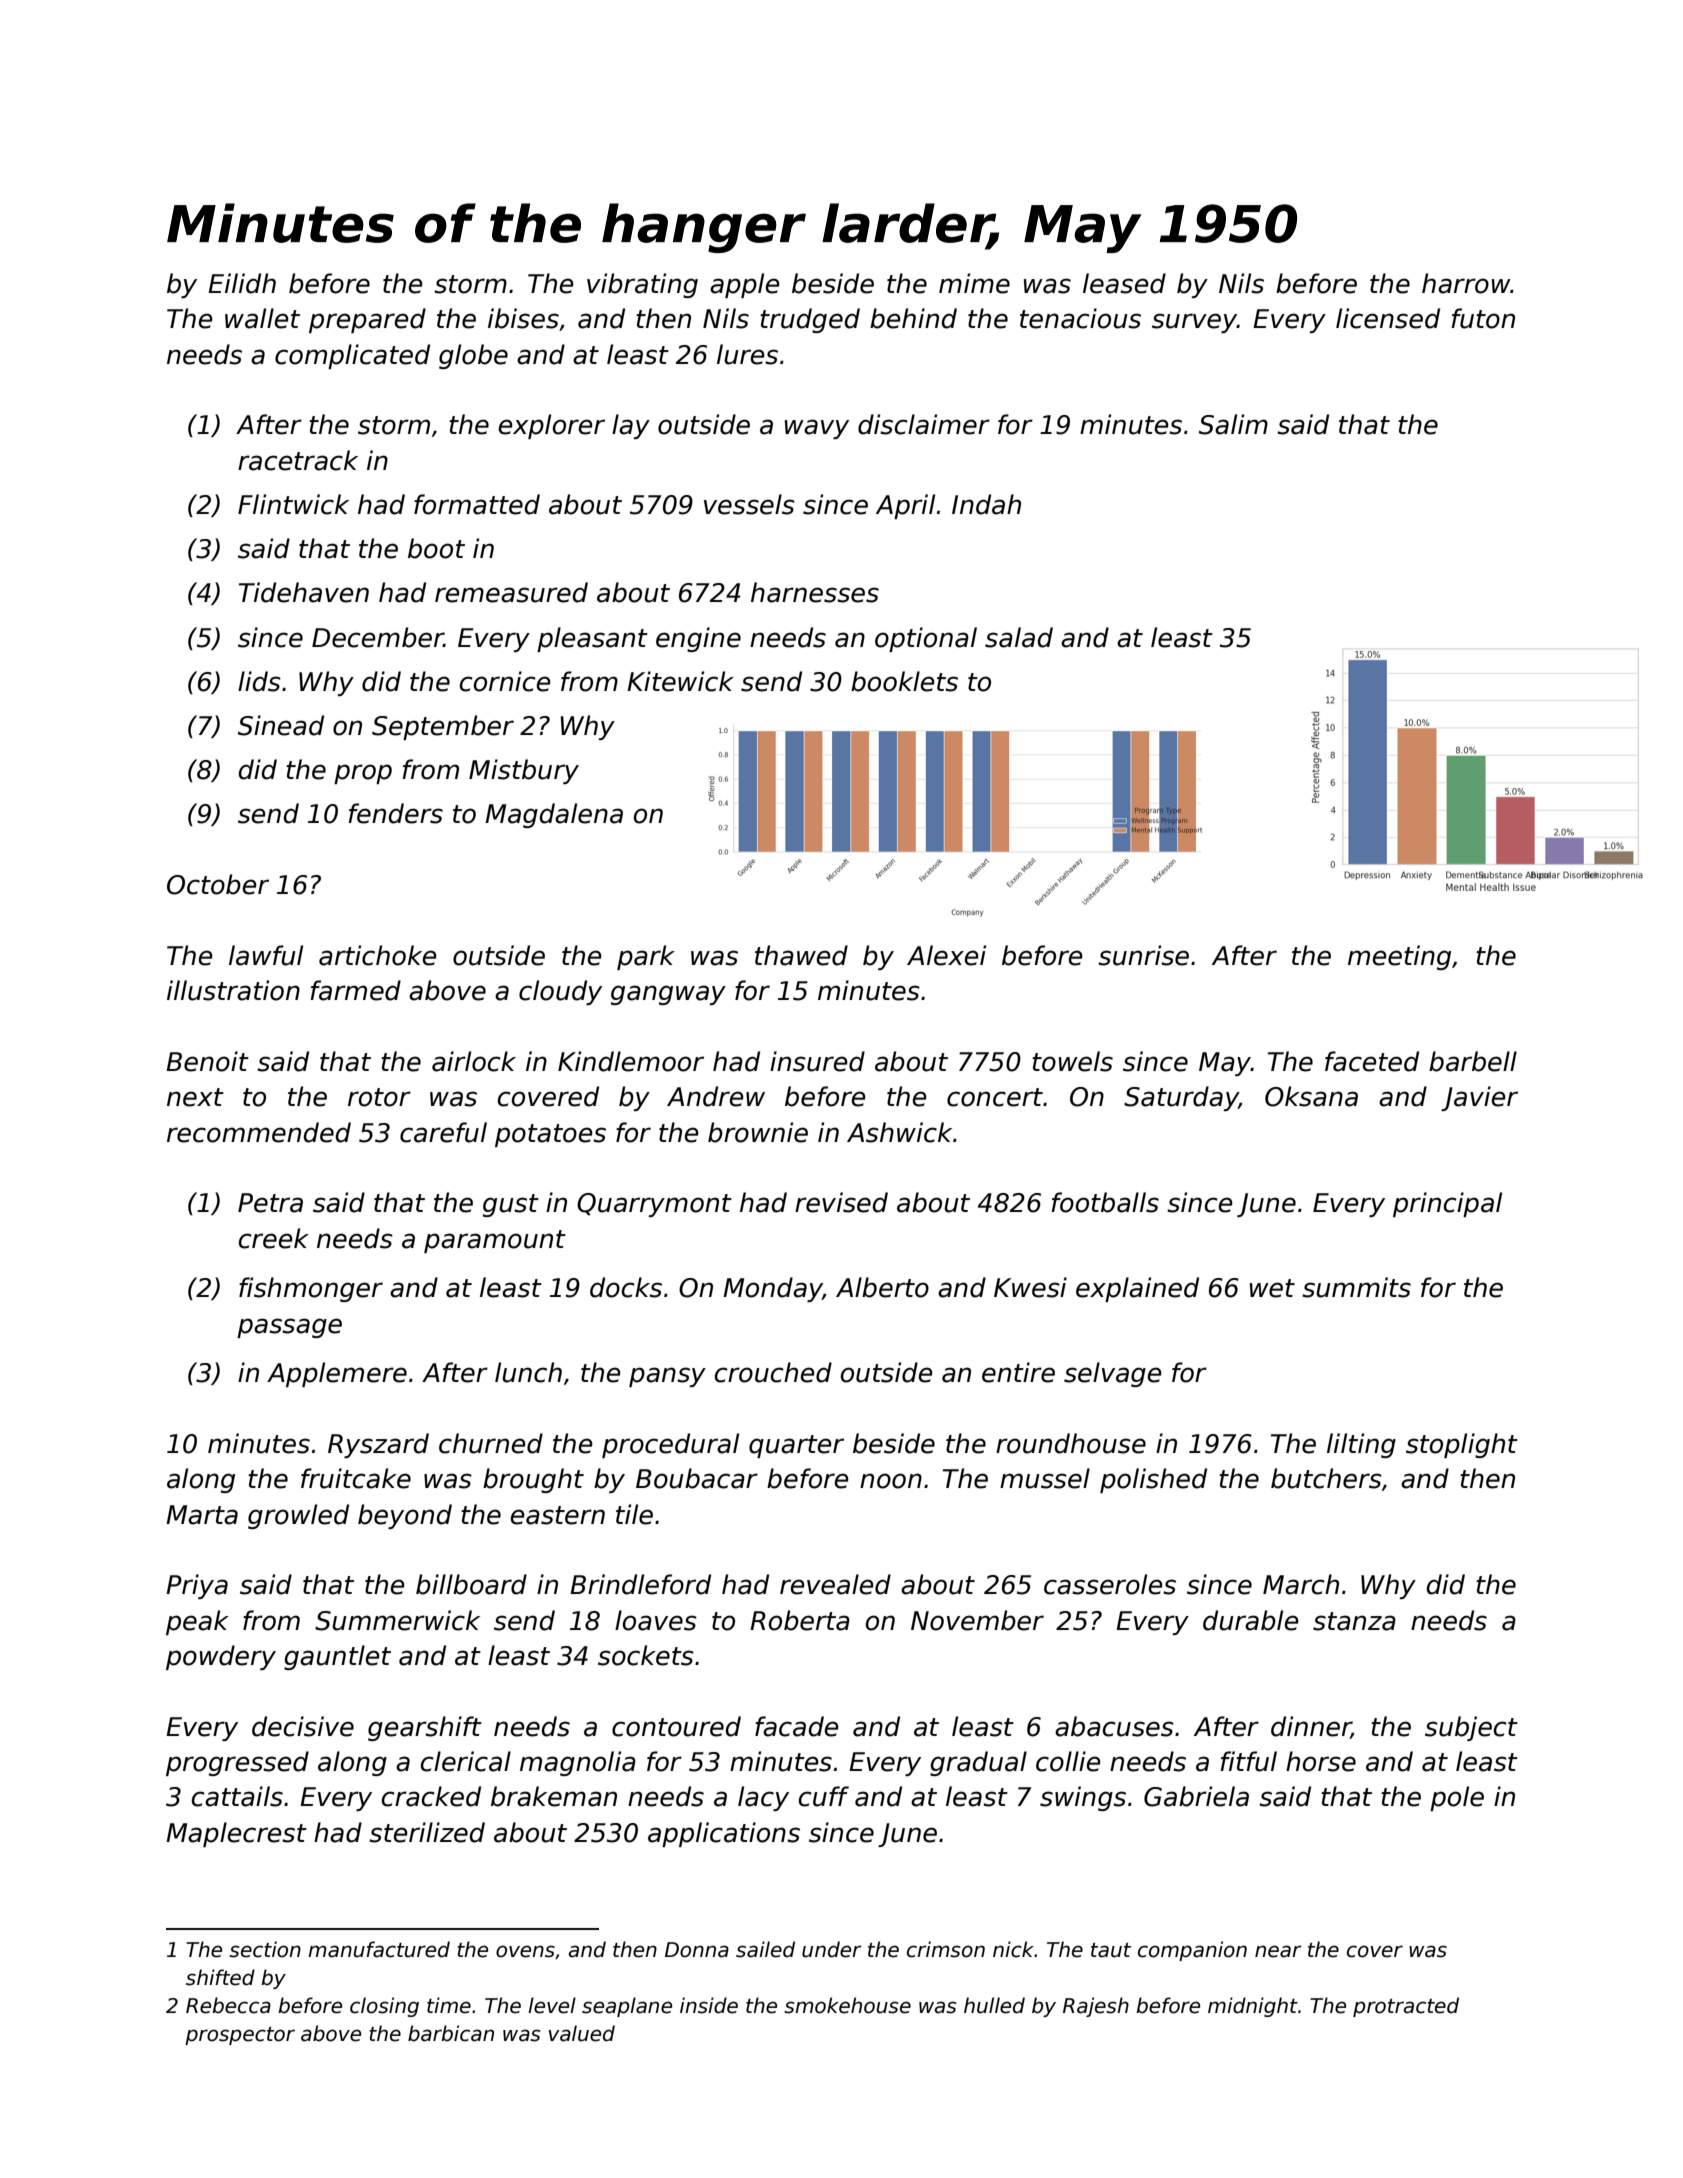  I want to click on cattails, so click(237, 1796).
